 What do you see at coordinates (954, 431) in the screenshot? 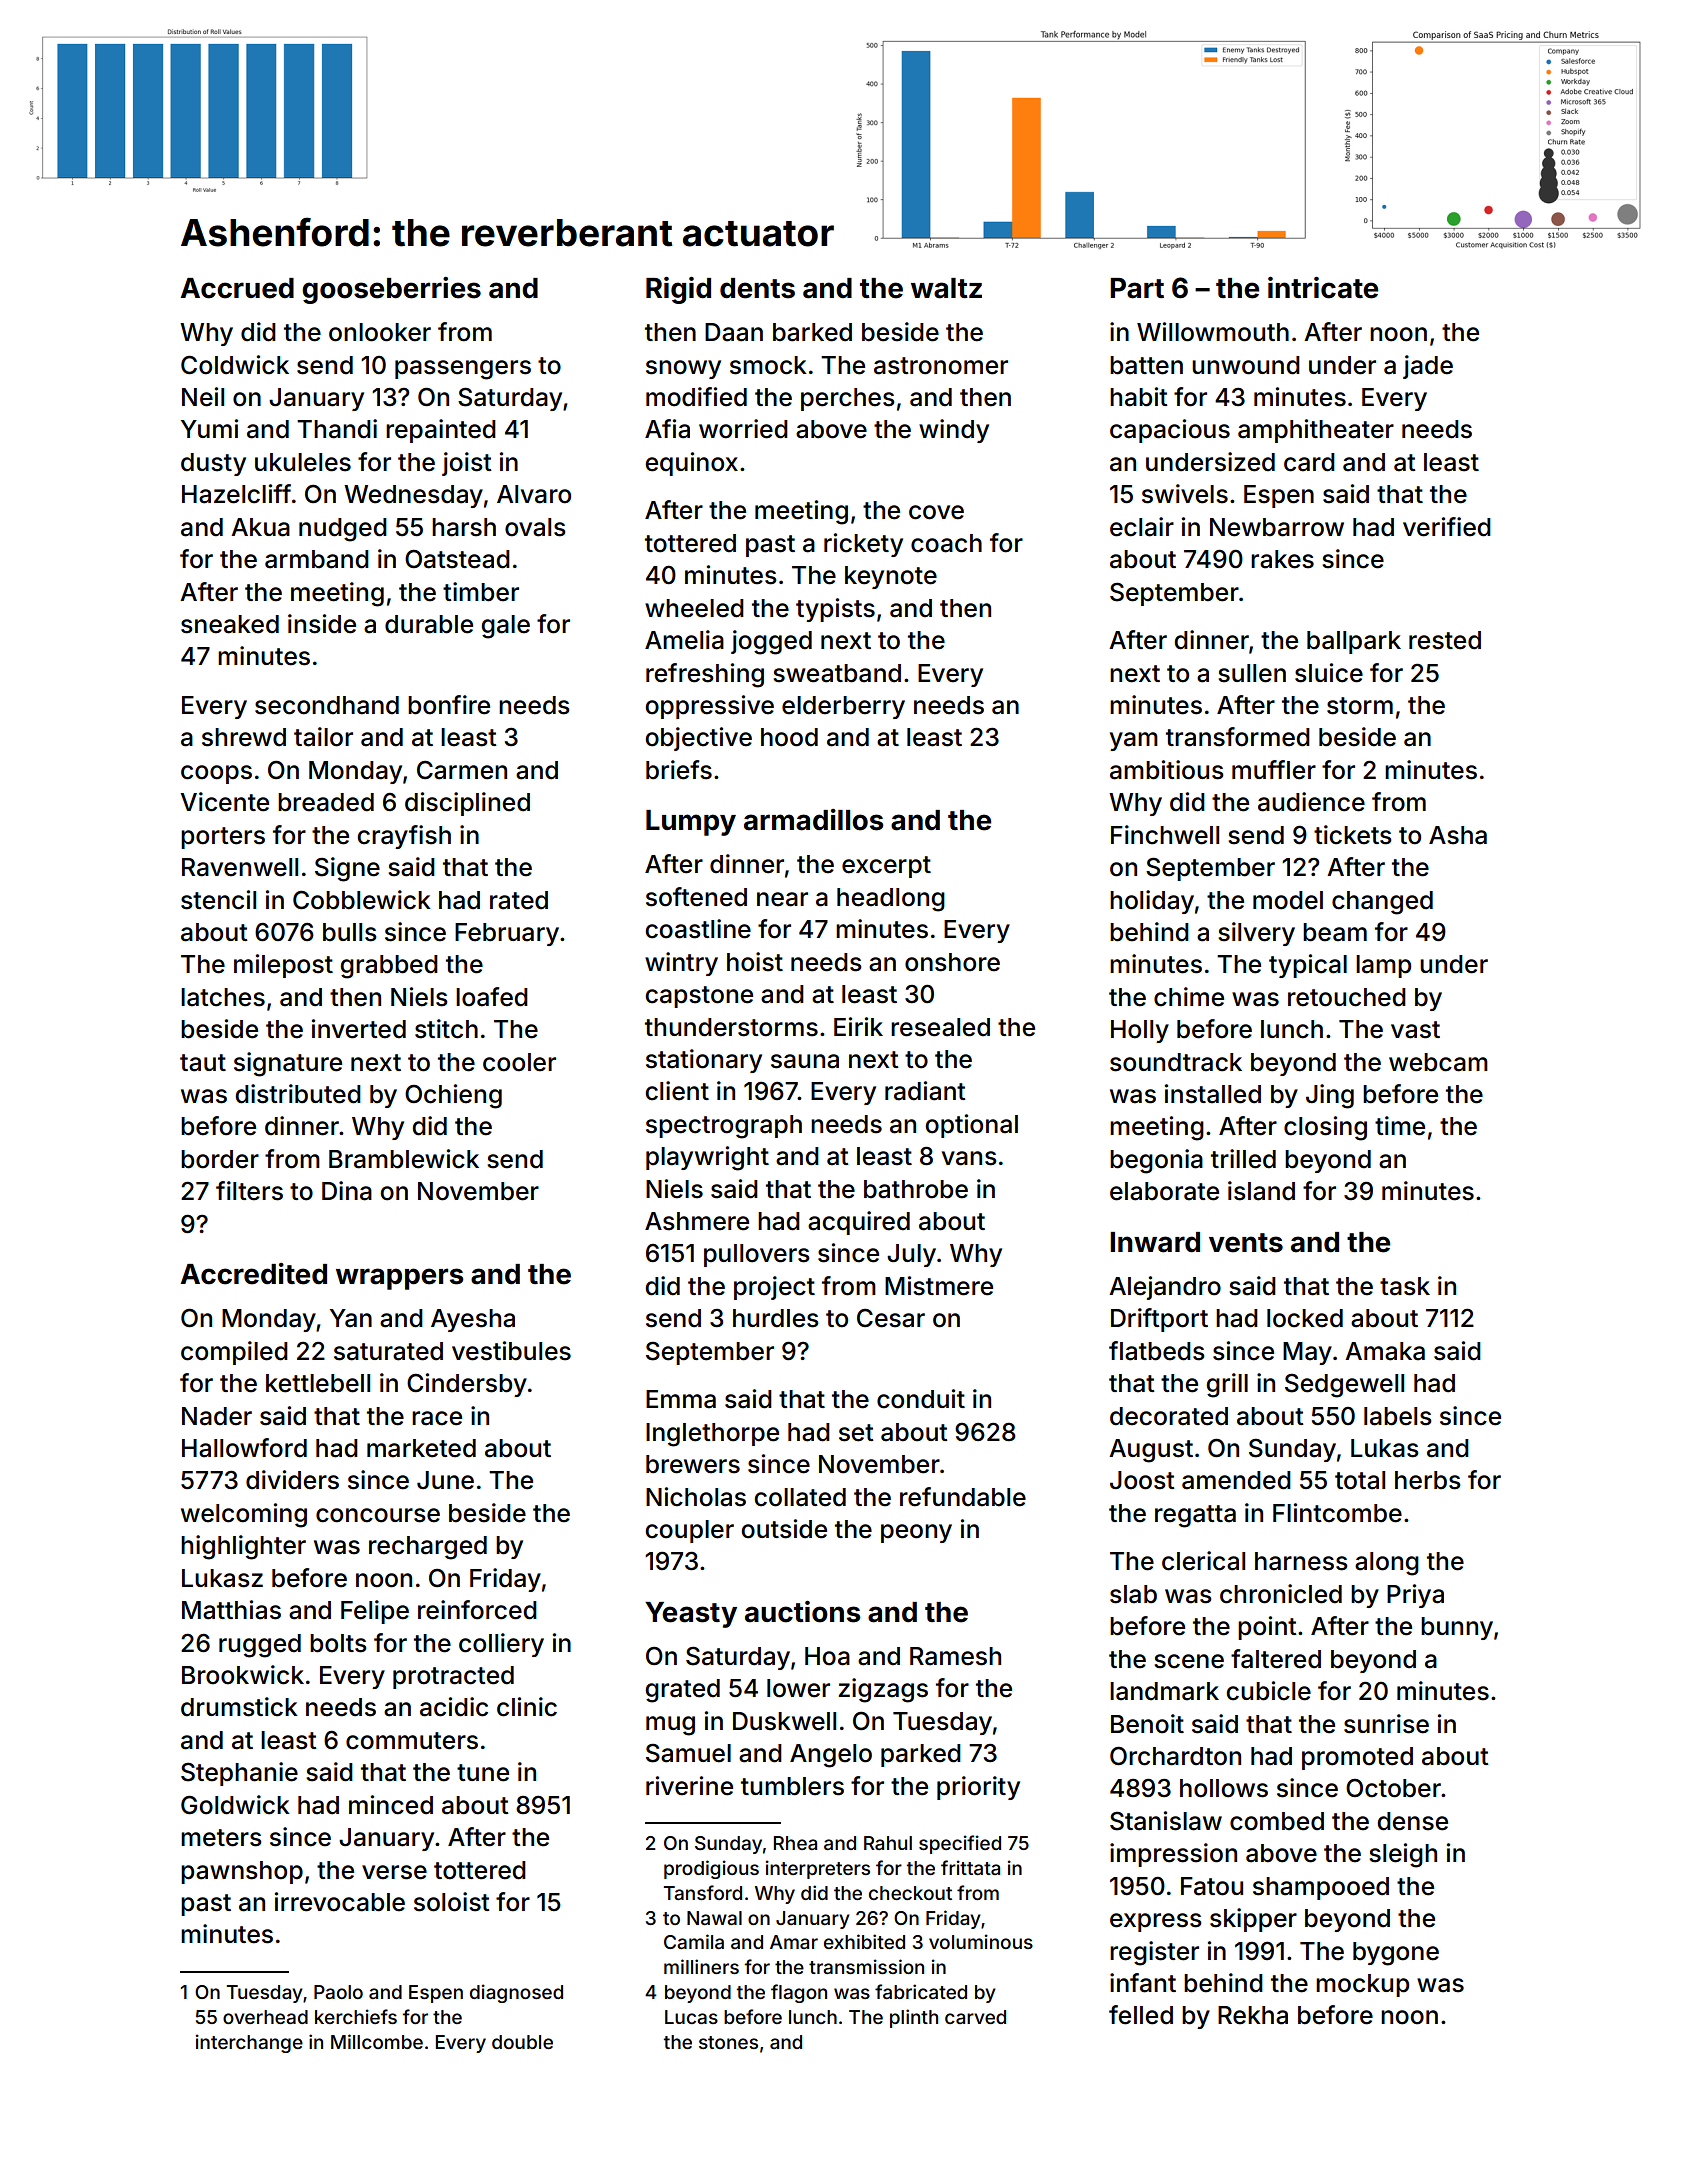
I see `windy` at bounding box center [954, 431].
